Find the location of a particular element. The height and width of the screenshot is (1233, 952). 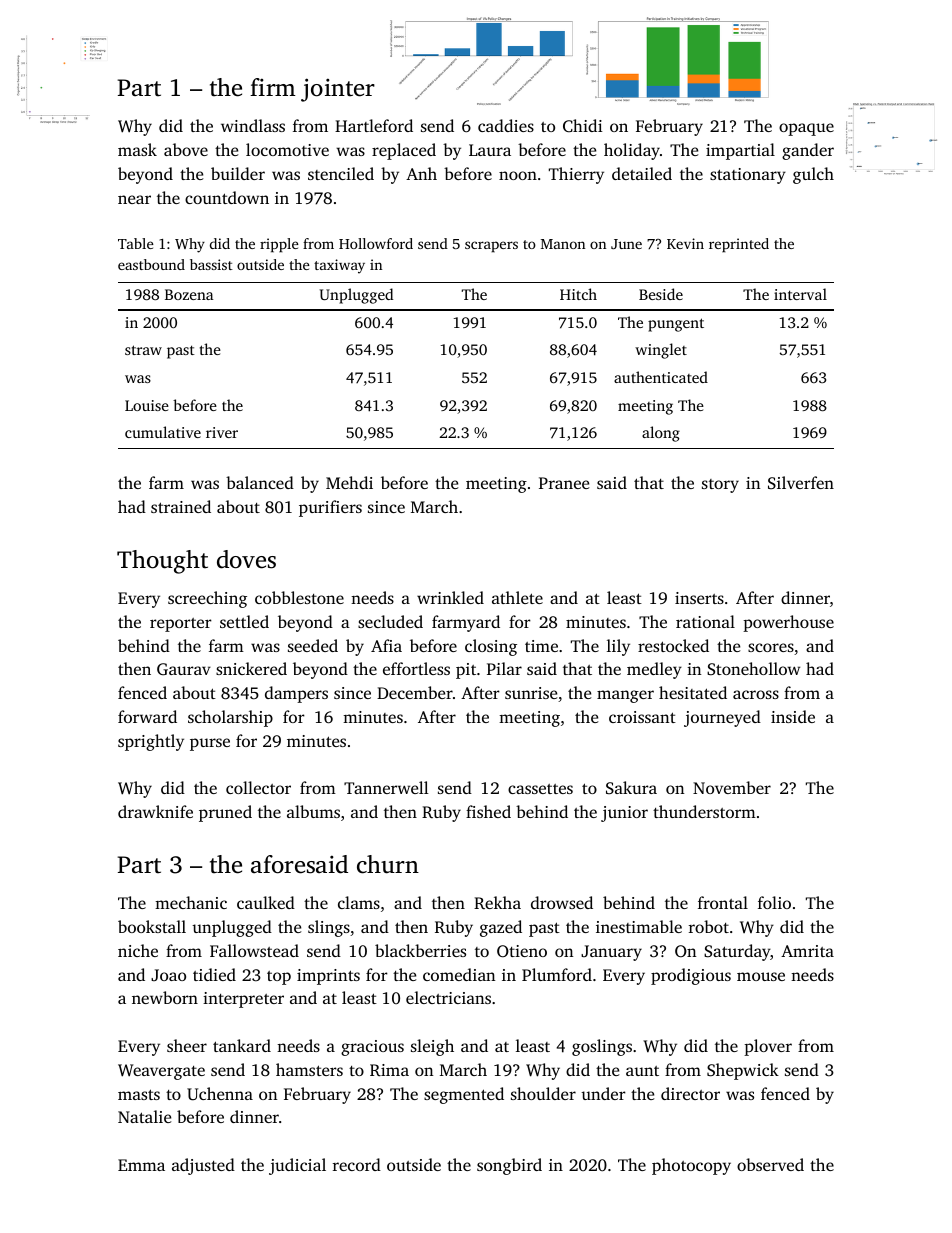

wrinkled is located at coordinates (450, 597).
